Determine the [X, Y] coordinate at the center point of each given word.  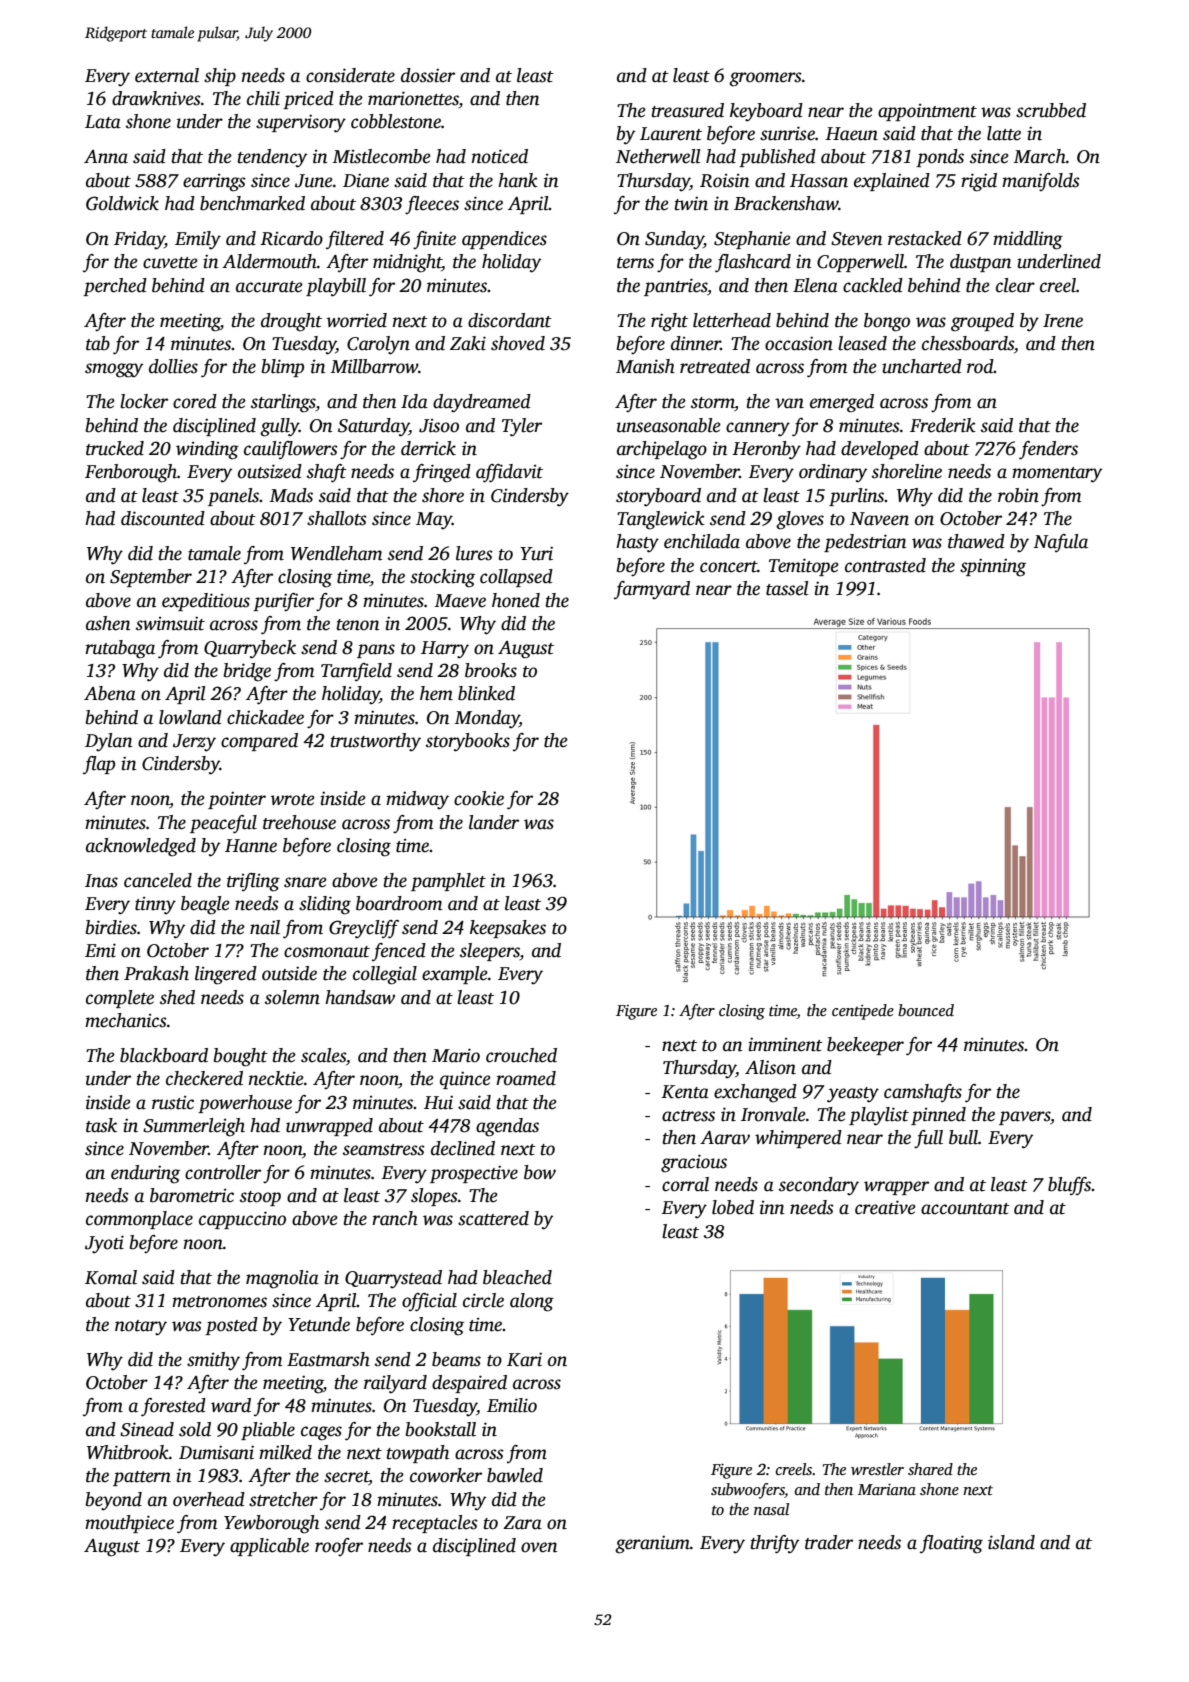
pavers [1024, 1118]
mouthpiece [129, 1524]
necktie [276, 1078]
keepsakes [508, 929]
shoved [518, 343]
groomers [765, 79]
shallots [337, 518]
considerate [350, 75]
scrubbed [1051, 110]
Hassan [819, 181]
